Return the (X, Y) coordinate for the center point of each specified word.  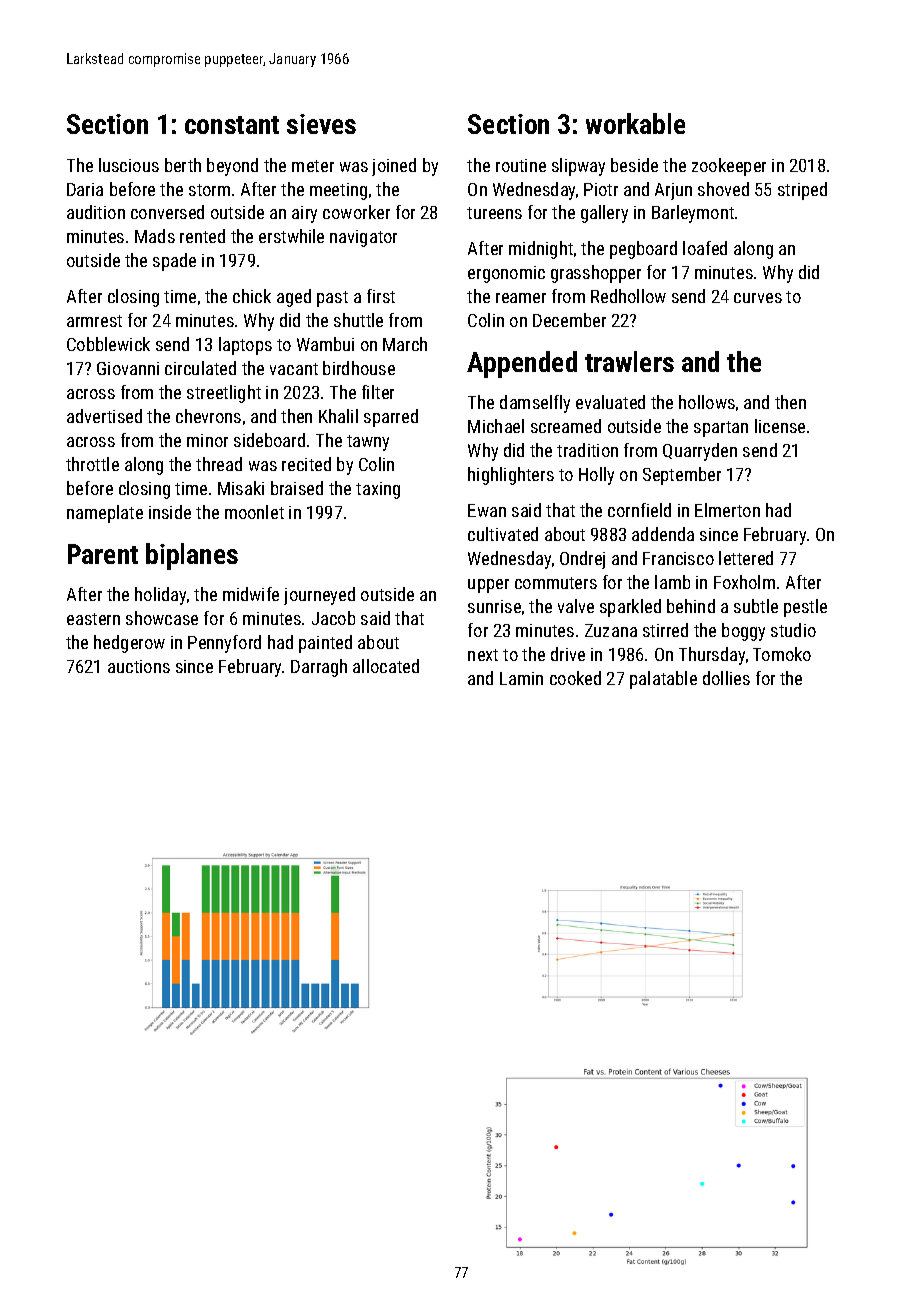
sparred (391, 418)
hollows (707, 402)
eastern (93, 619)
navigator (363, 238)
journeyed (319, 596)
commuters (556, 583)
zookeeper (729, 167)
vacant (294, 369)
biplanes (192, 556)
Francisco (678, 558)
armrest (94, 321)
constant (232, 125)
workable (635, 123)
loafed (705, 248)
